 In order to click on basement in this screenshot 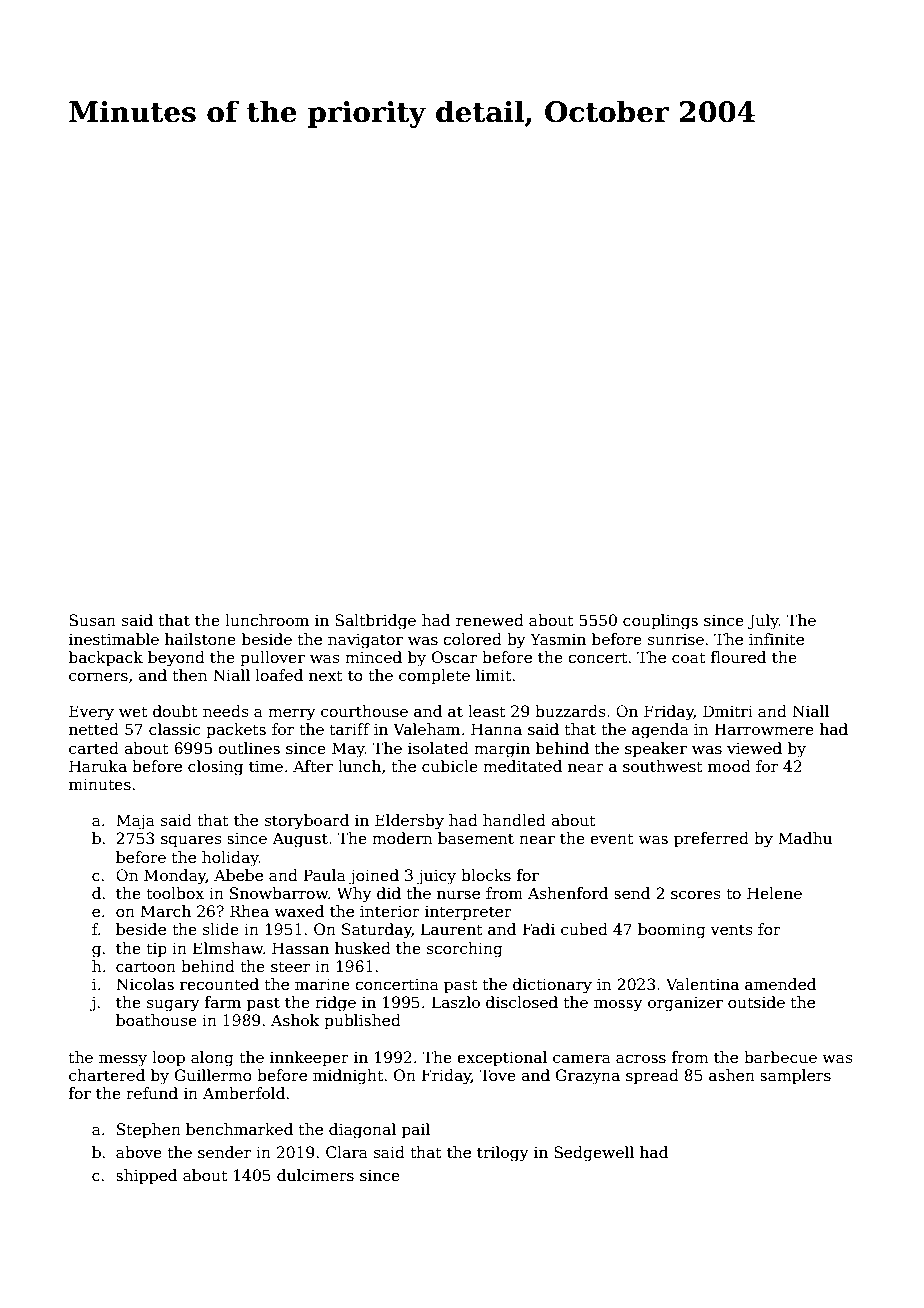, I will do `click(476, 838)`.
